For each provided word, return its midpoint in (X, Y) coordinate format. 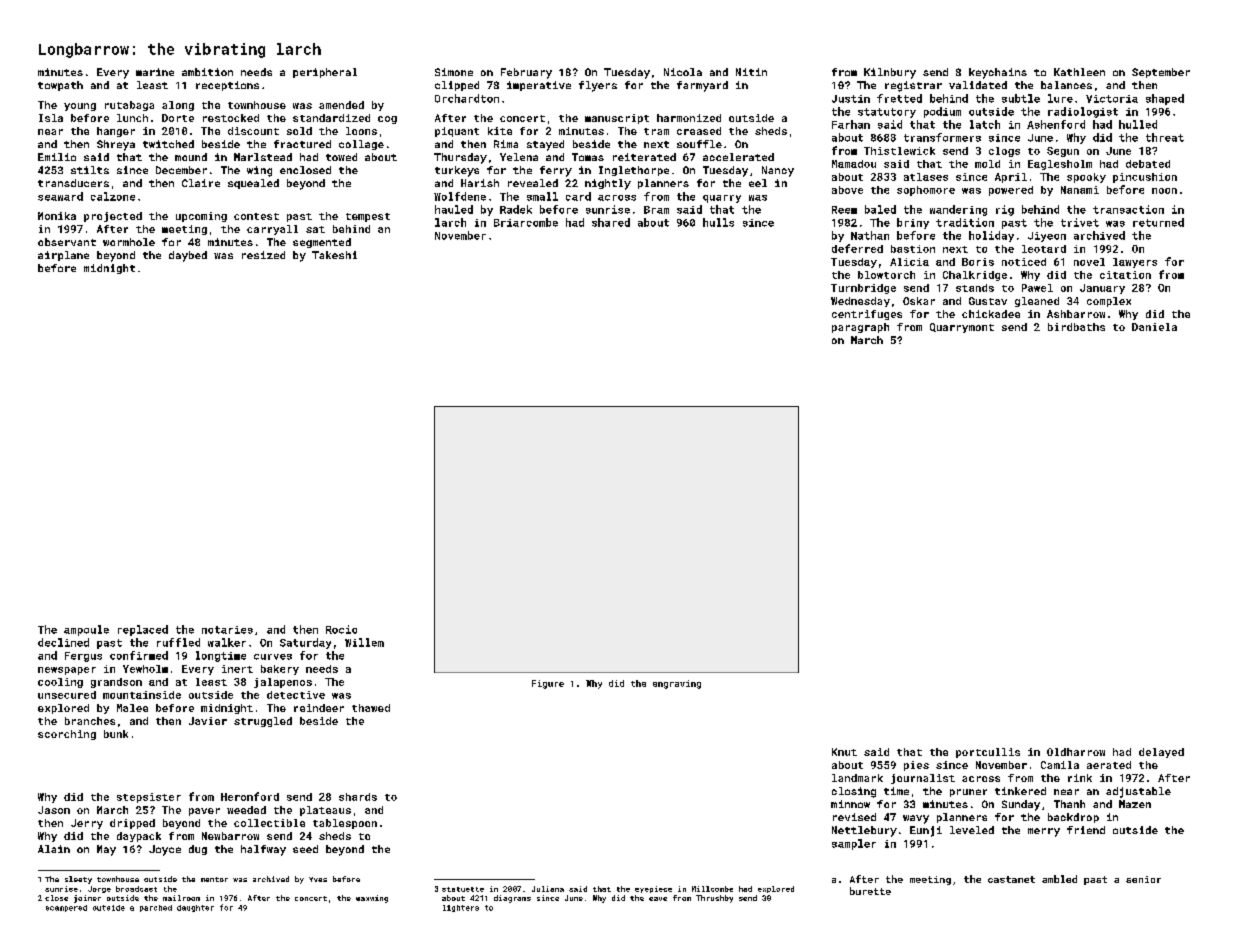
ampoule (86, 630)
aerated (1109, 765)
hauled (454, 209)
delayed (1161, 753)
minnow (850, 804)
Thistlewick (899, 151)
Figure (548, 684)
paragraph (860, 328)
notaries (227, 630)
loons (361, 131)
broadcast (136, 889)
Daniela (1154, 327)
